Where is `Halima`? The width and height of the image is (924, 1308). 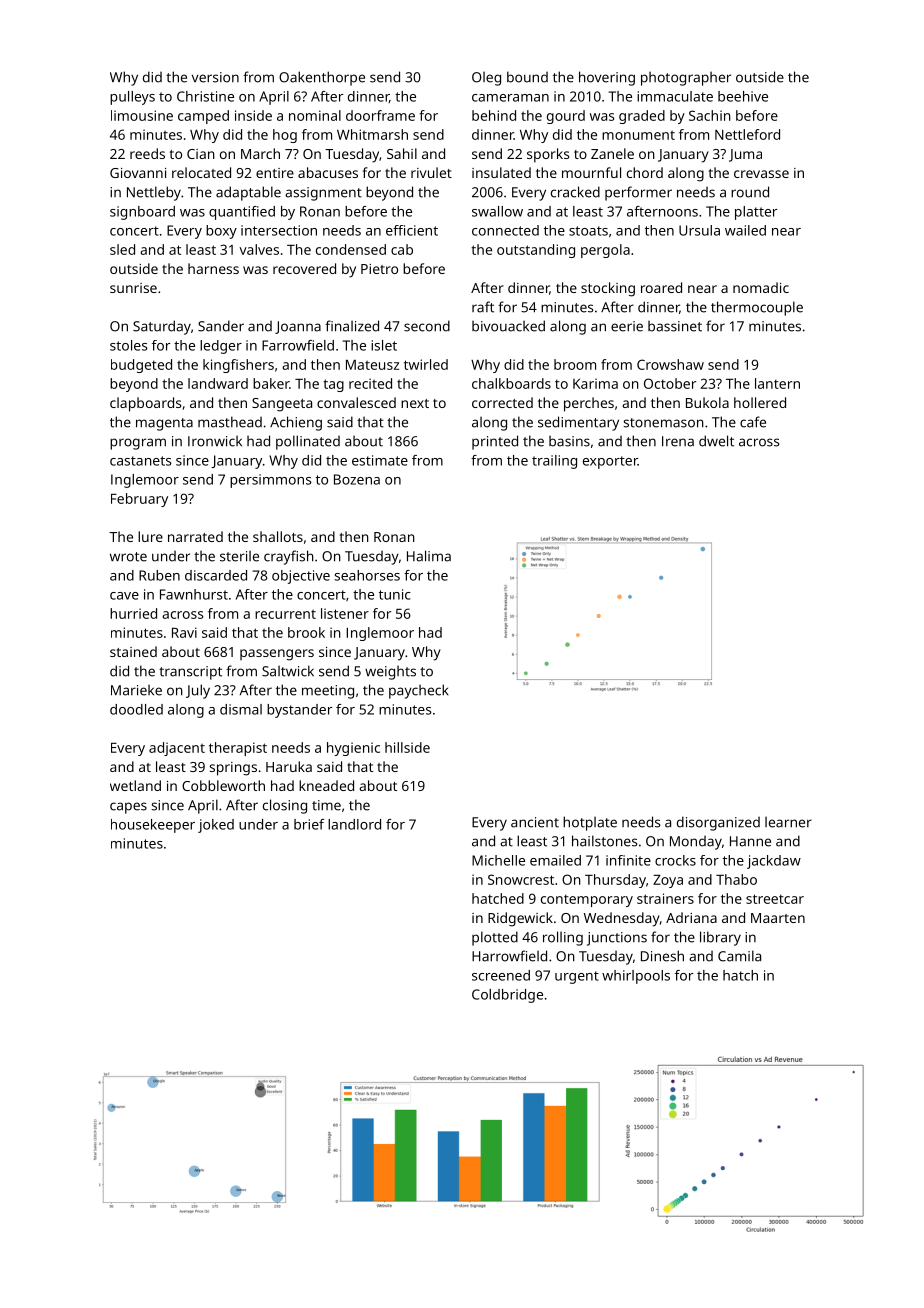 Halima is located at coordinates (429, 556).
